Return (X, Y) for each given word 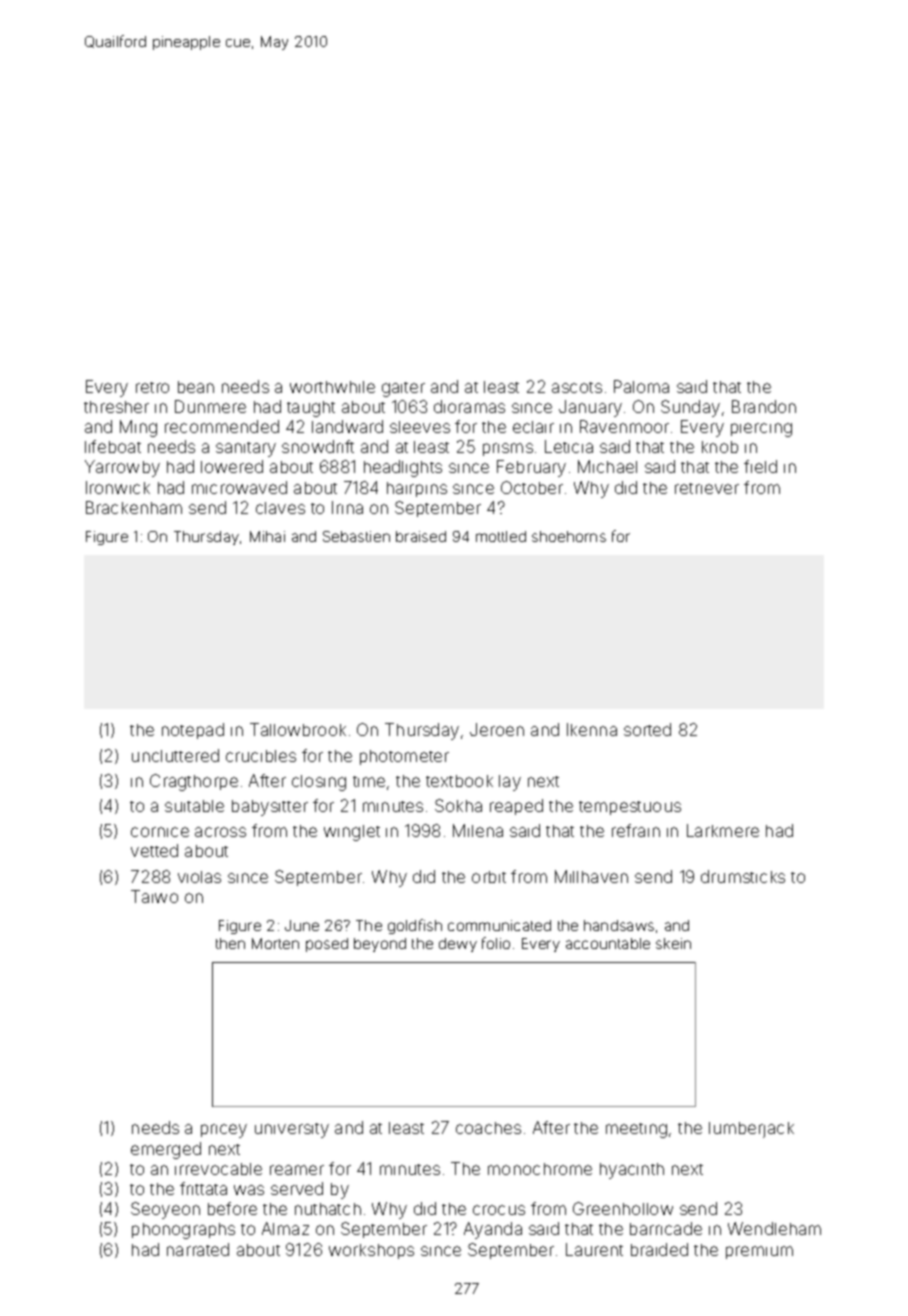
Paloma (641, 386)
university (292, 1130)
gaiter (403, 389)
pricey (224, 1131)
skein (673, 943)
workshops (371, 1251)
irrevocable (218, 1169)
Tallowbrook (298, 729)
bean (196, 387)
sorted (647, 729)
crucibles (261, 756)
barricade (666, 1228)
